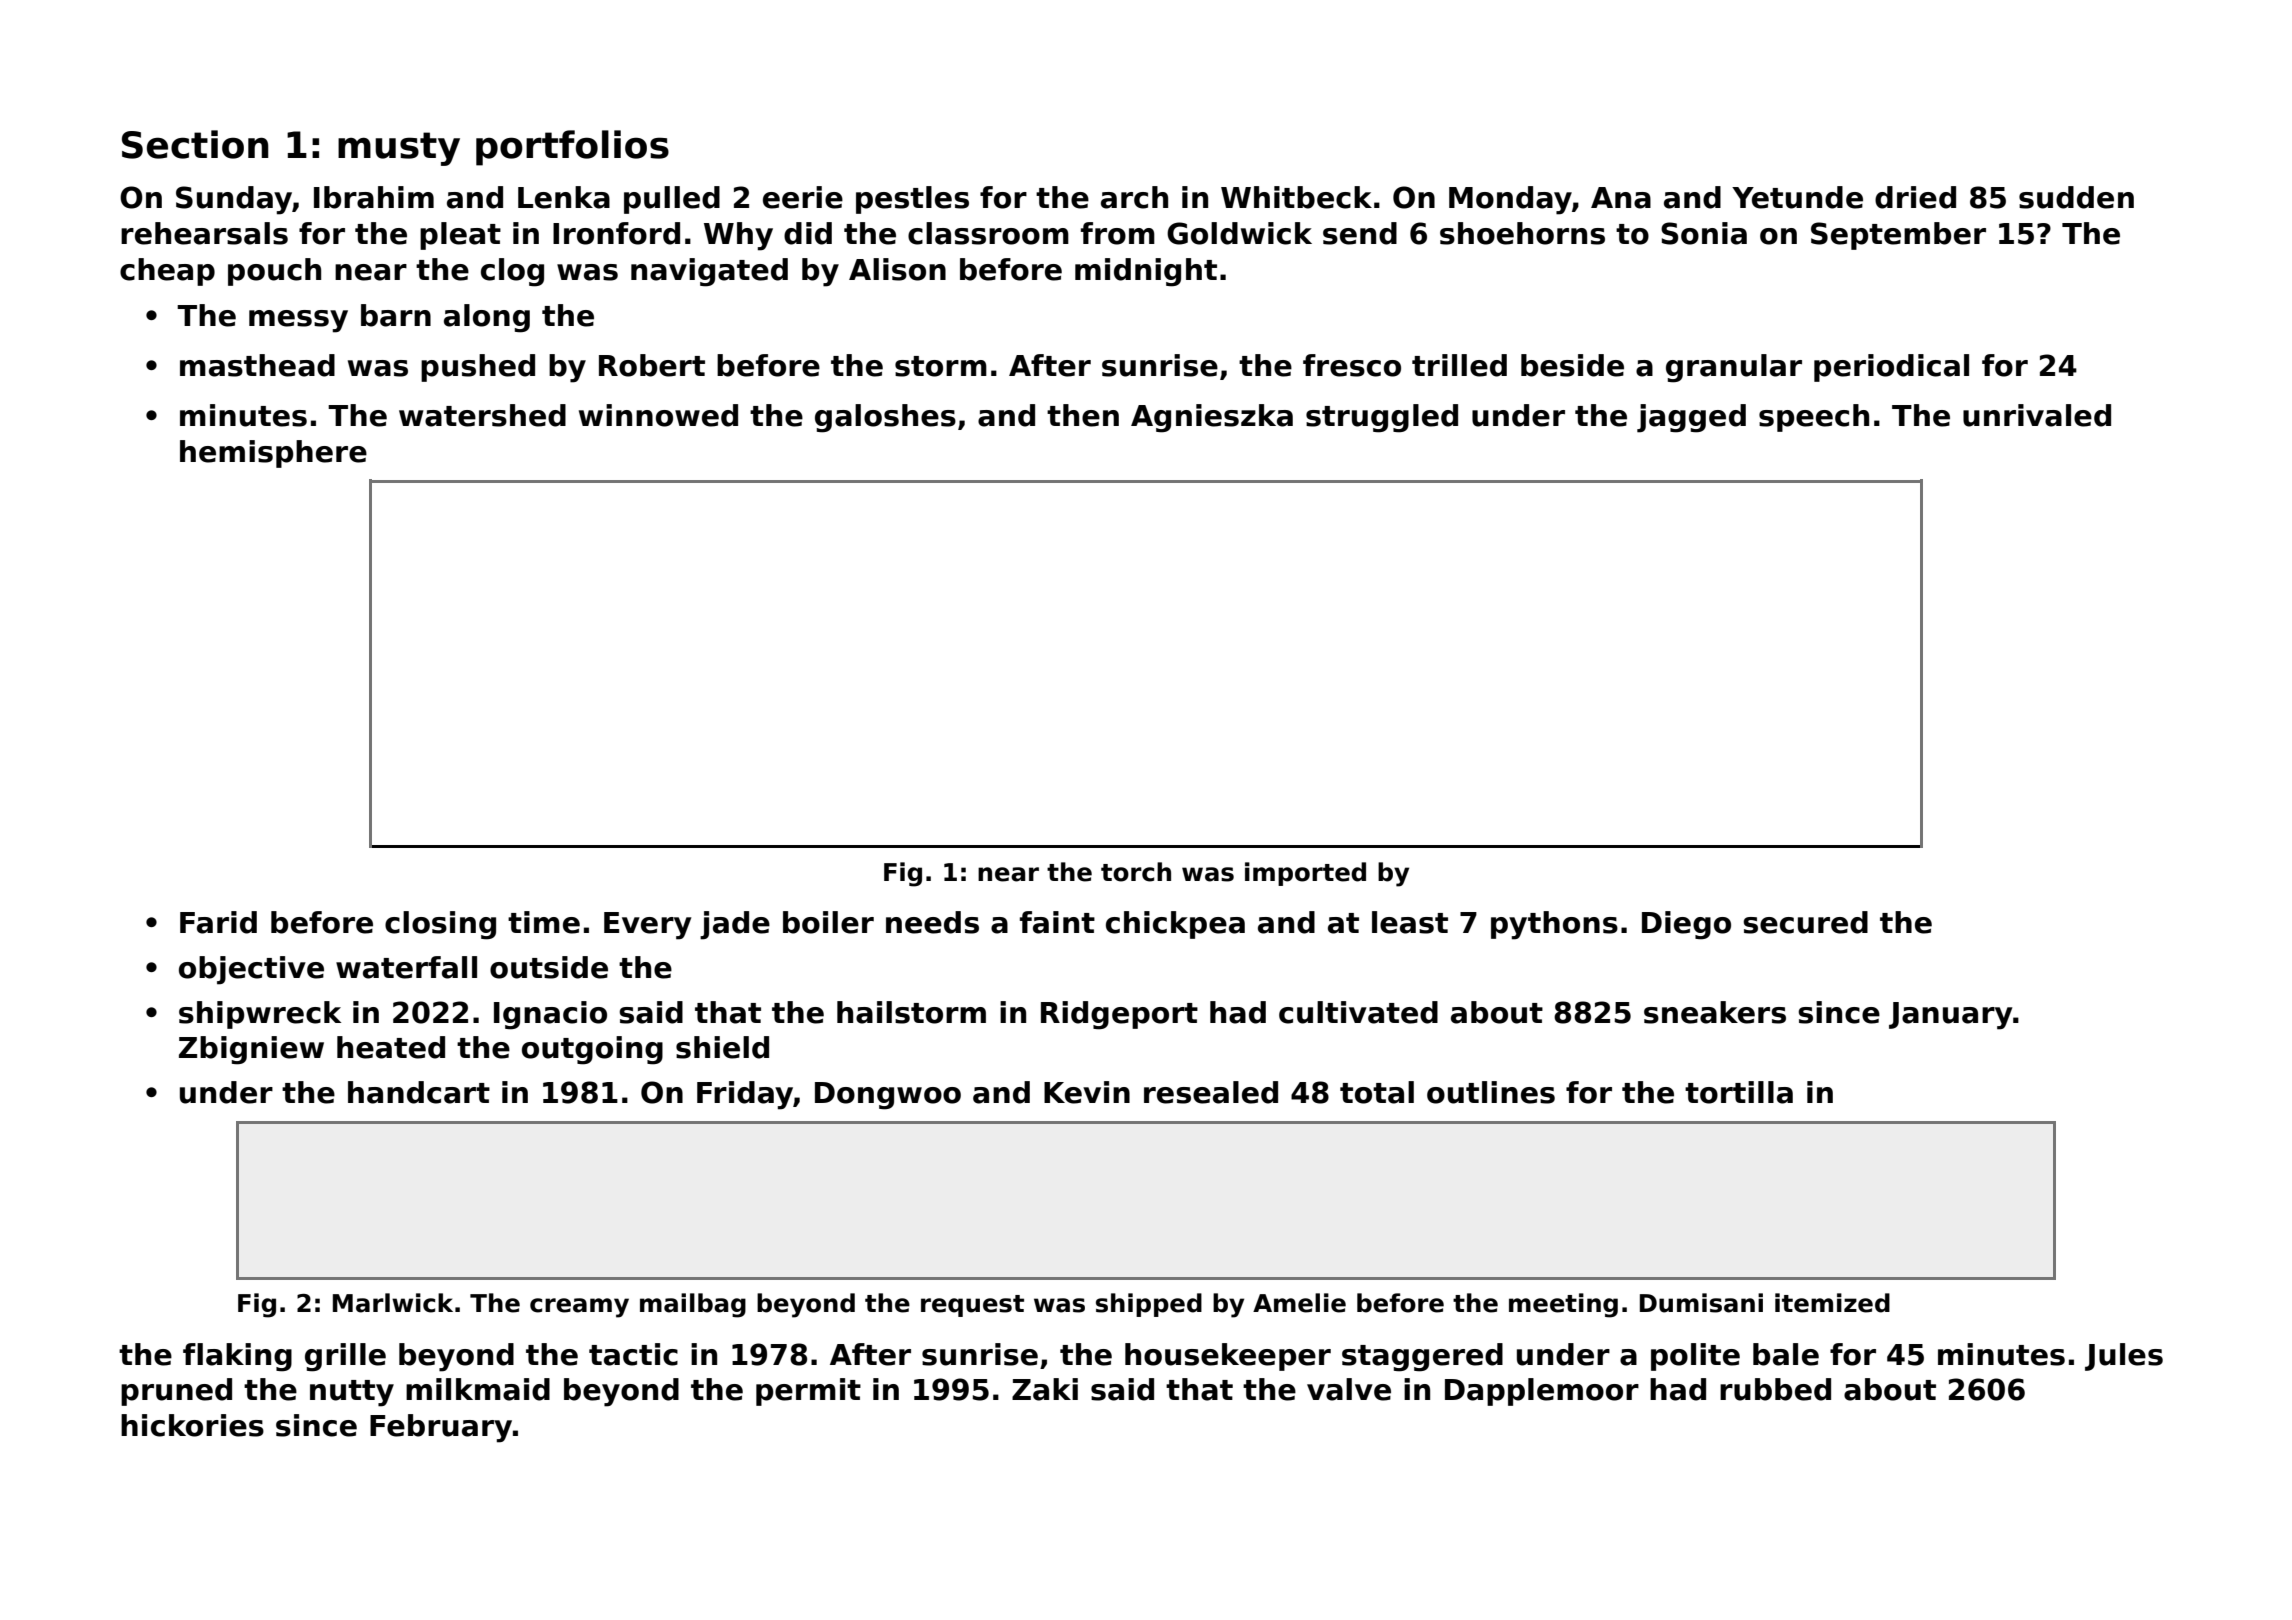 The height and width of the page is (1620, 2292). I want to click on send, so click(1360, 233).
